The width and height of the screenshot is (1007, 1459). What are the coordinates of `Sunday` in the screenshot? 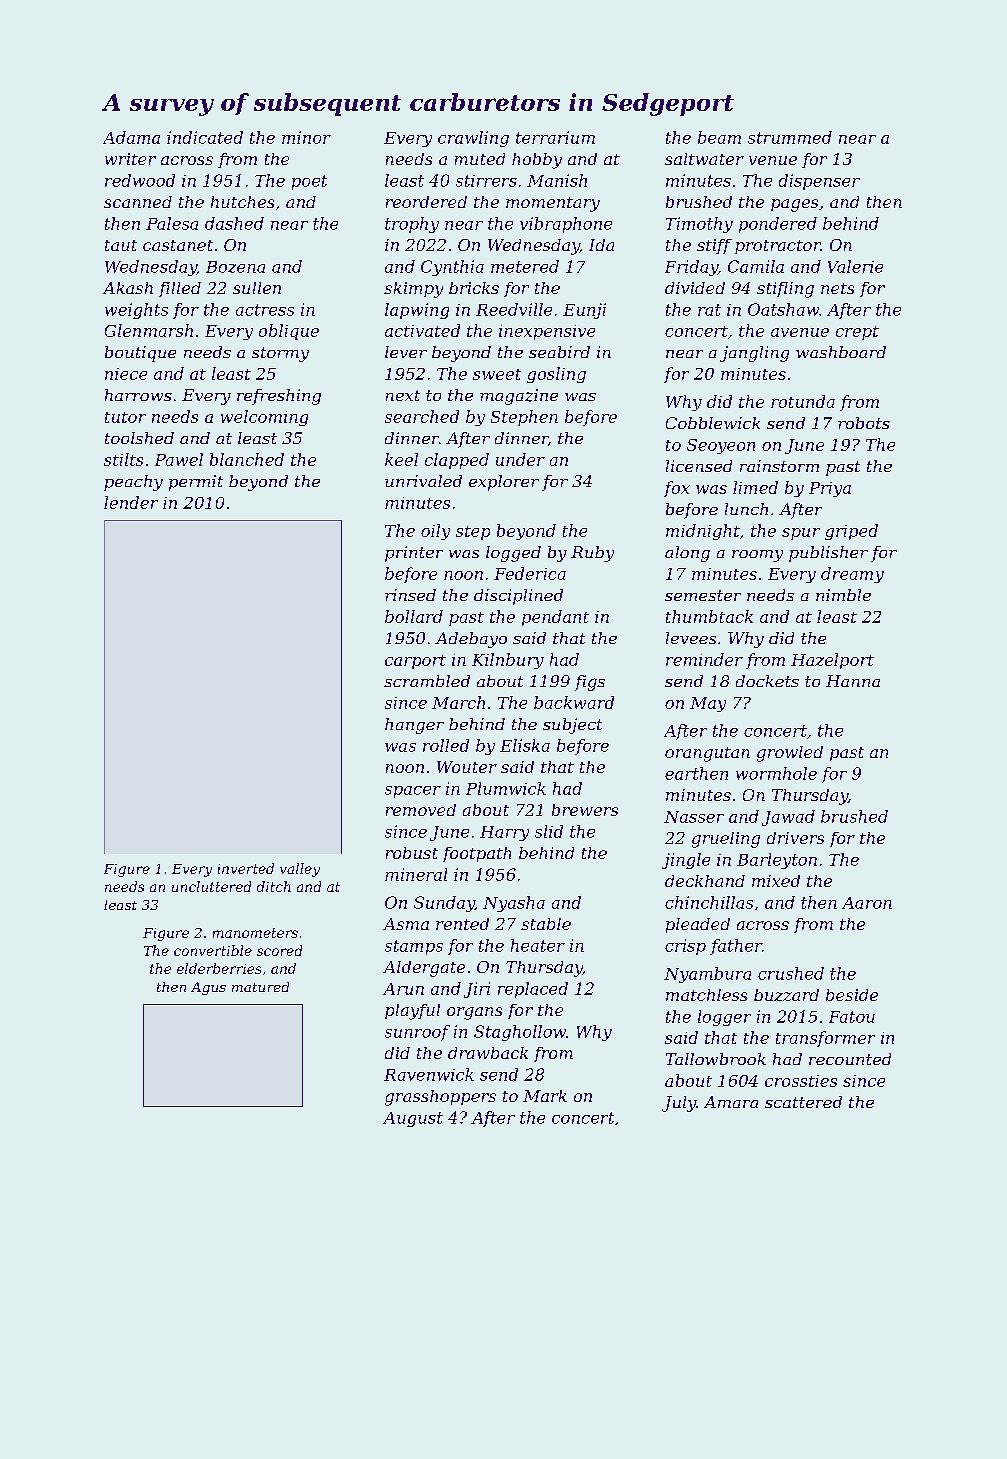 It's located at (444, 904).
